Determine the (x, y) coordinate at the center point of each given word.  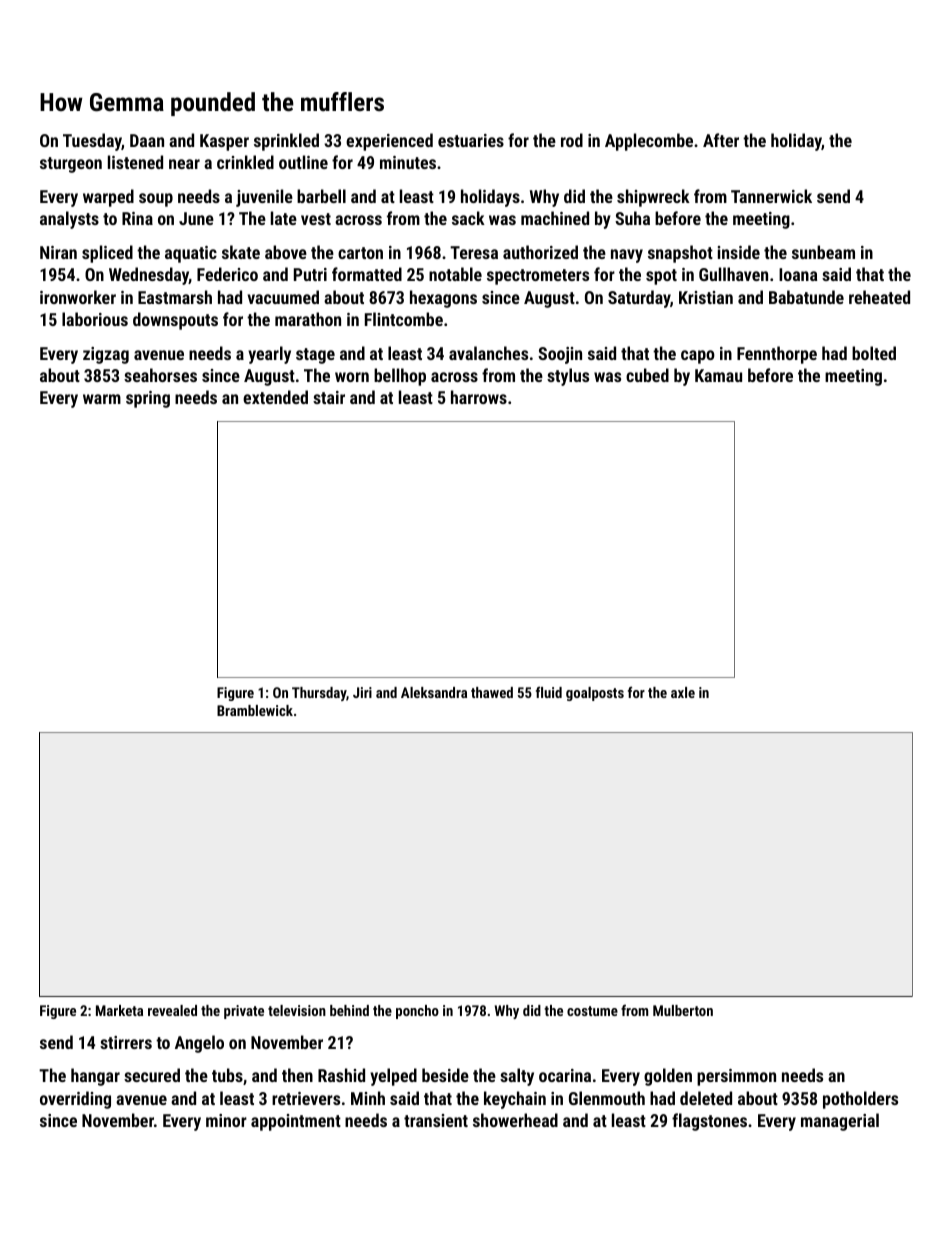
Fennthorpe (777, 355)
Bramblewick (255, 710)
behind (349, 1010)
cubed (647, 375)
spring (148, 399)
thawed (492, 692)
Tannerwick (771, 196)
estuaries (471, 140)
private (244, 1012)
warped (108, 198)
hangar (95, 1077)
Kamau (718, 375)
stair (329, 397)
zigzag (106, 355)
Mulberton (683, 1010)
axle (683, 692)
